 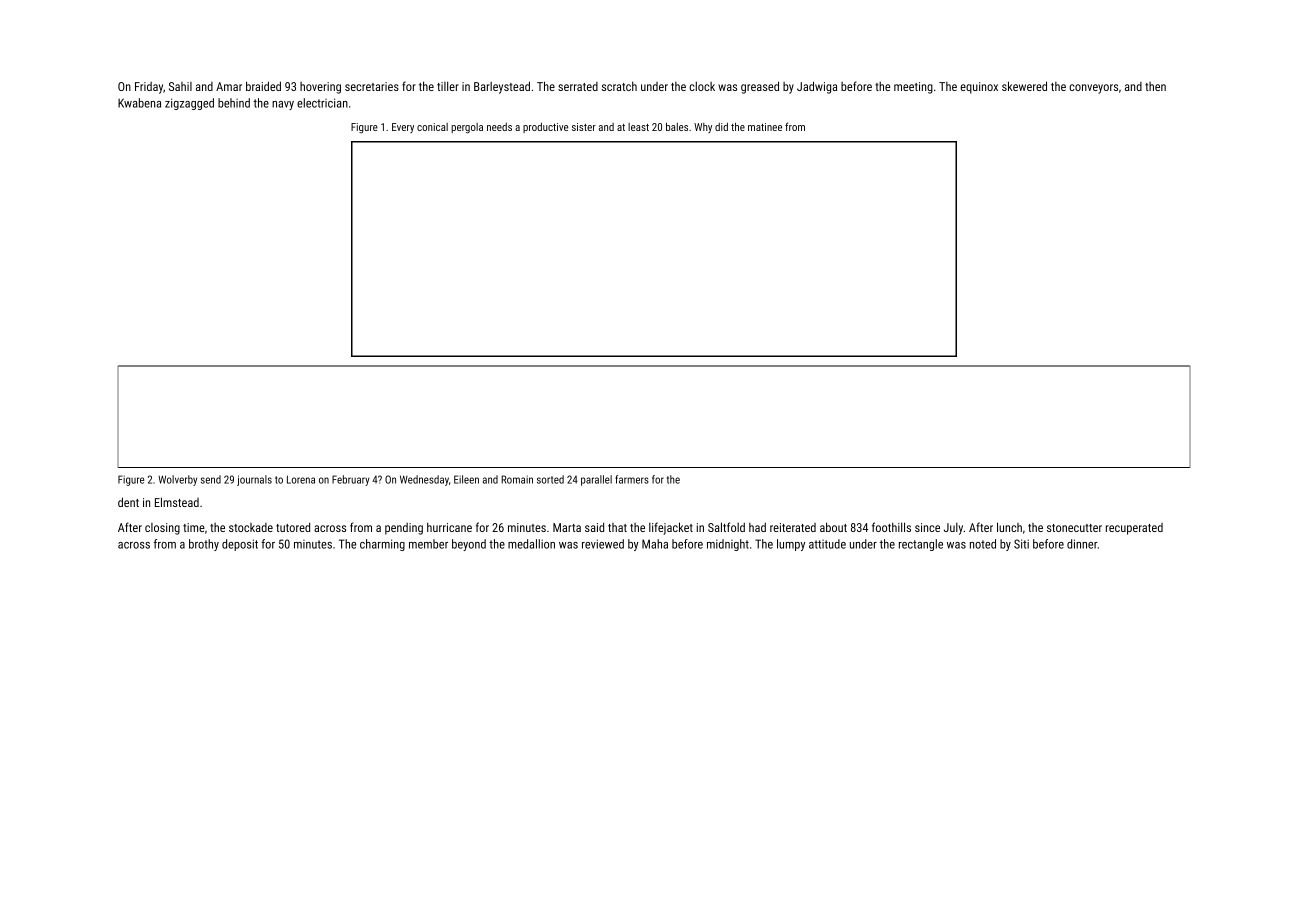 I want to click on brothy, so click(x=204, y=545).
